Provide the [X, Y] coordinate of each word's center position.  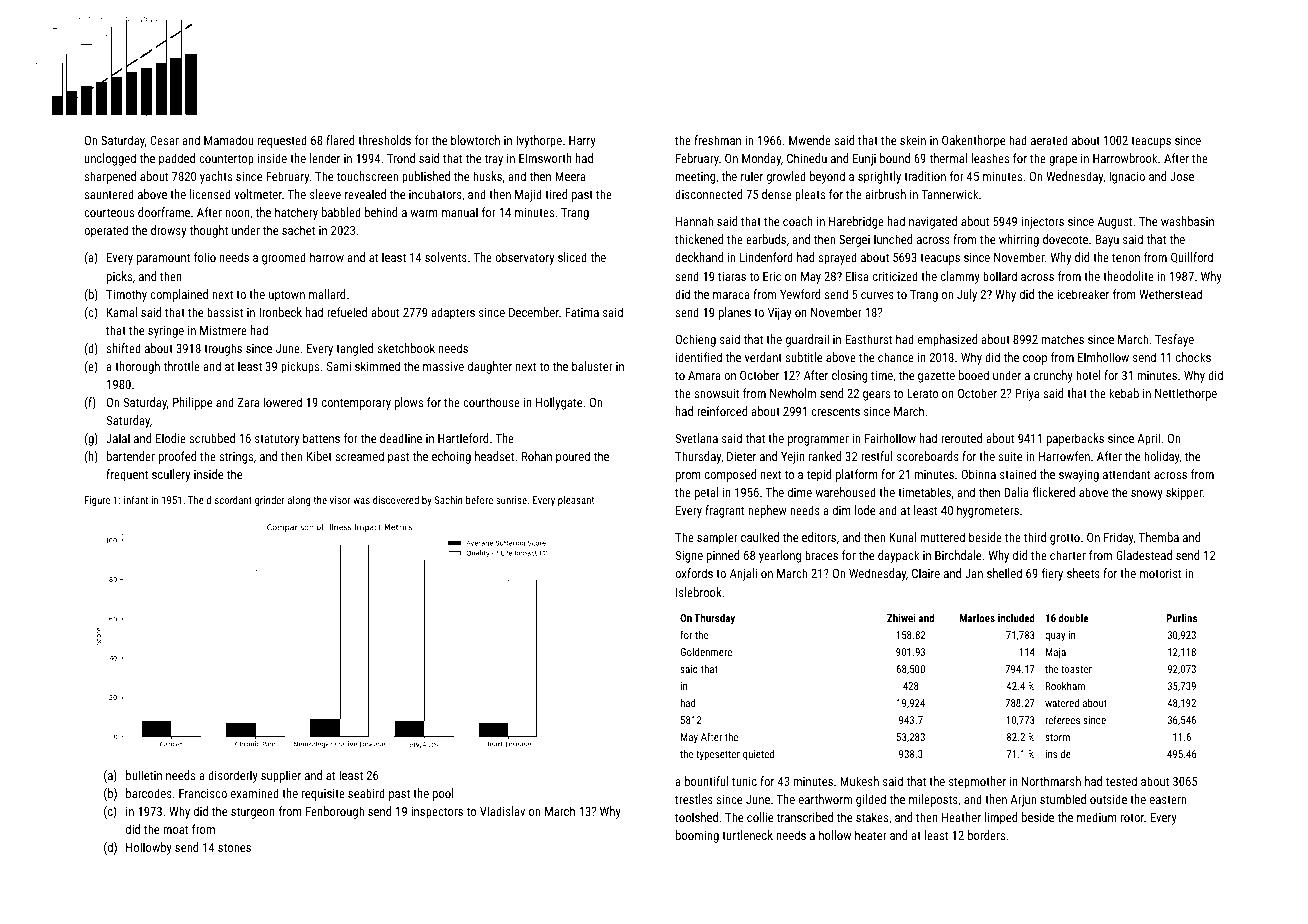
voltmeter [258, 194]
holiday [1162, 457]
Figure [97, 501]
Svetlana [696, 438]
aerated [1049, 140]
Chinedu [807, 158]
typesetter [718, 756]
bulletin [144, 775]
